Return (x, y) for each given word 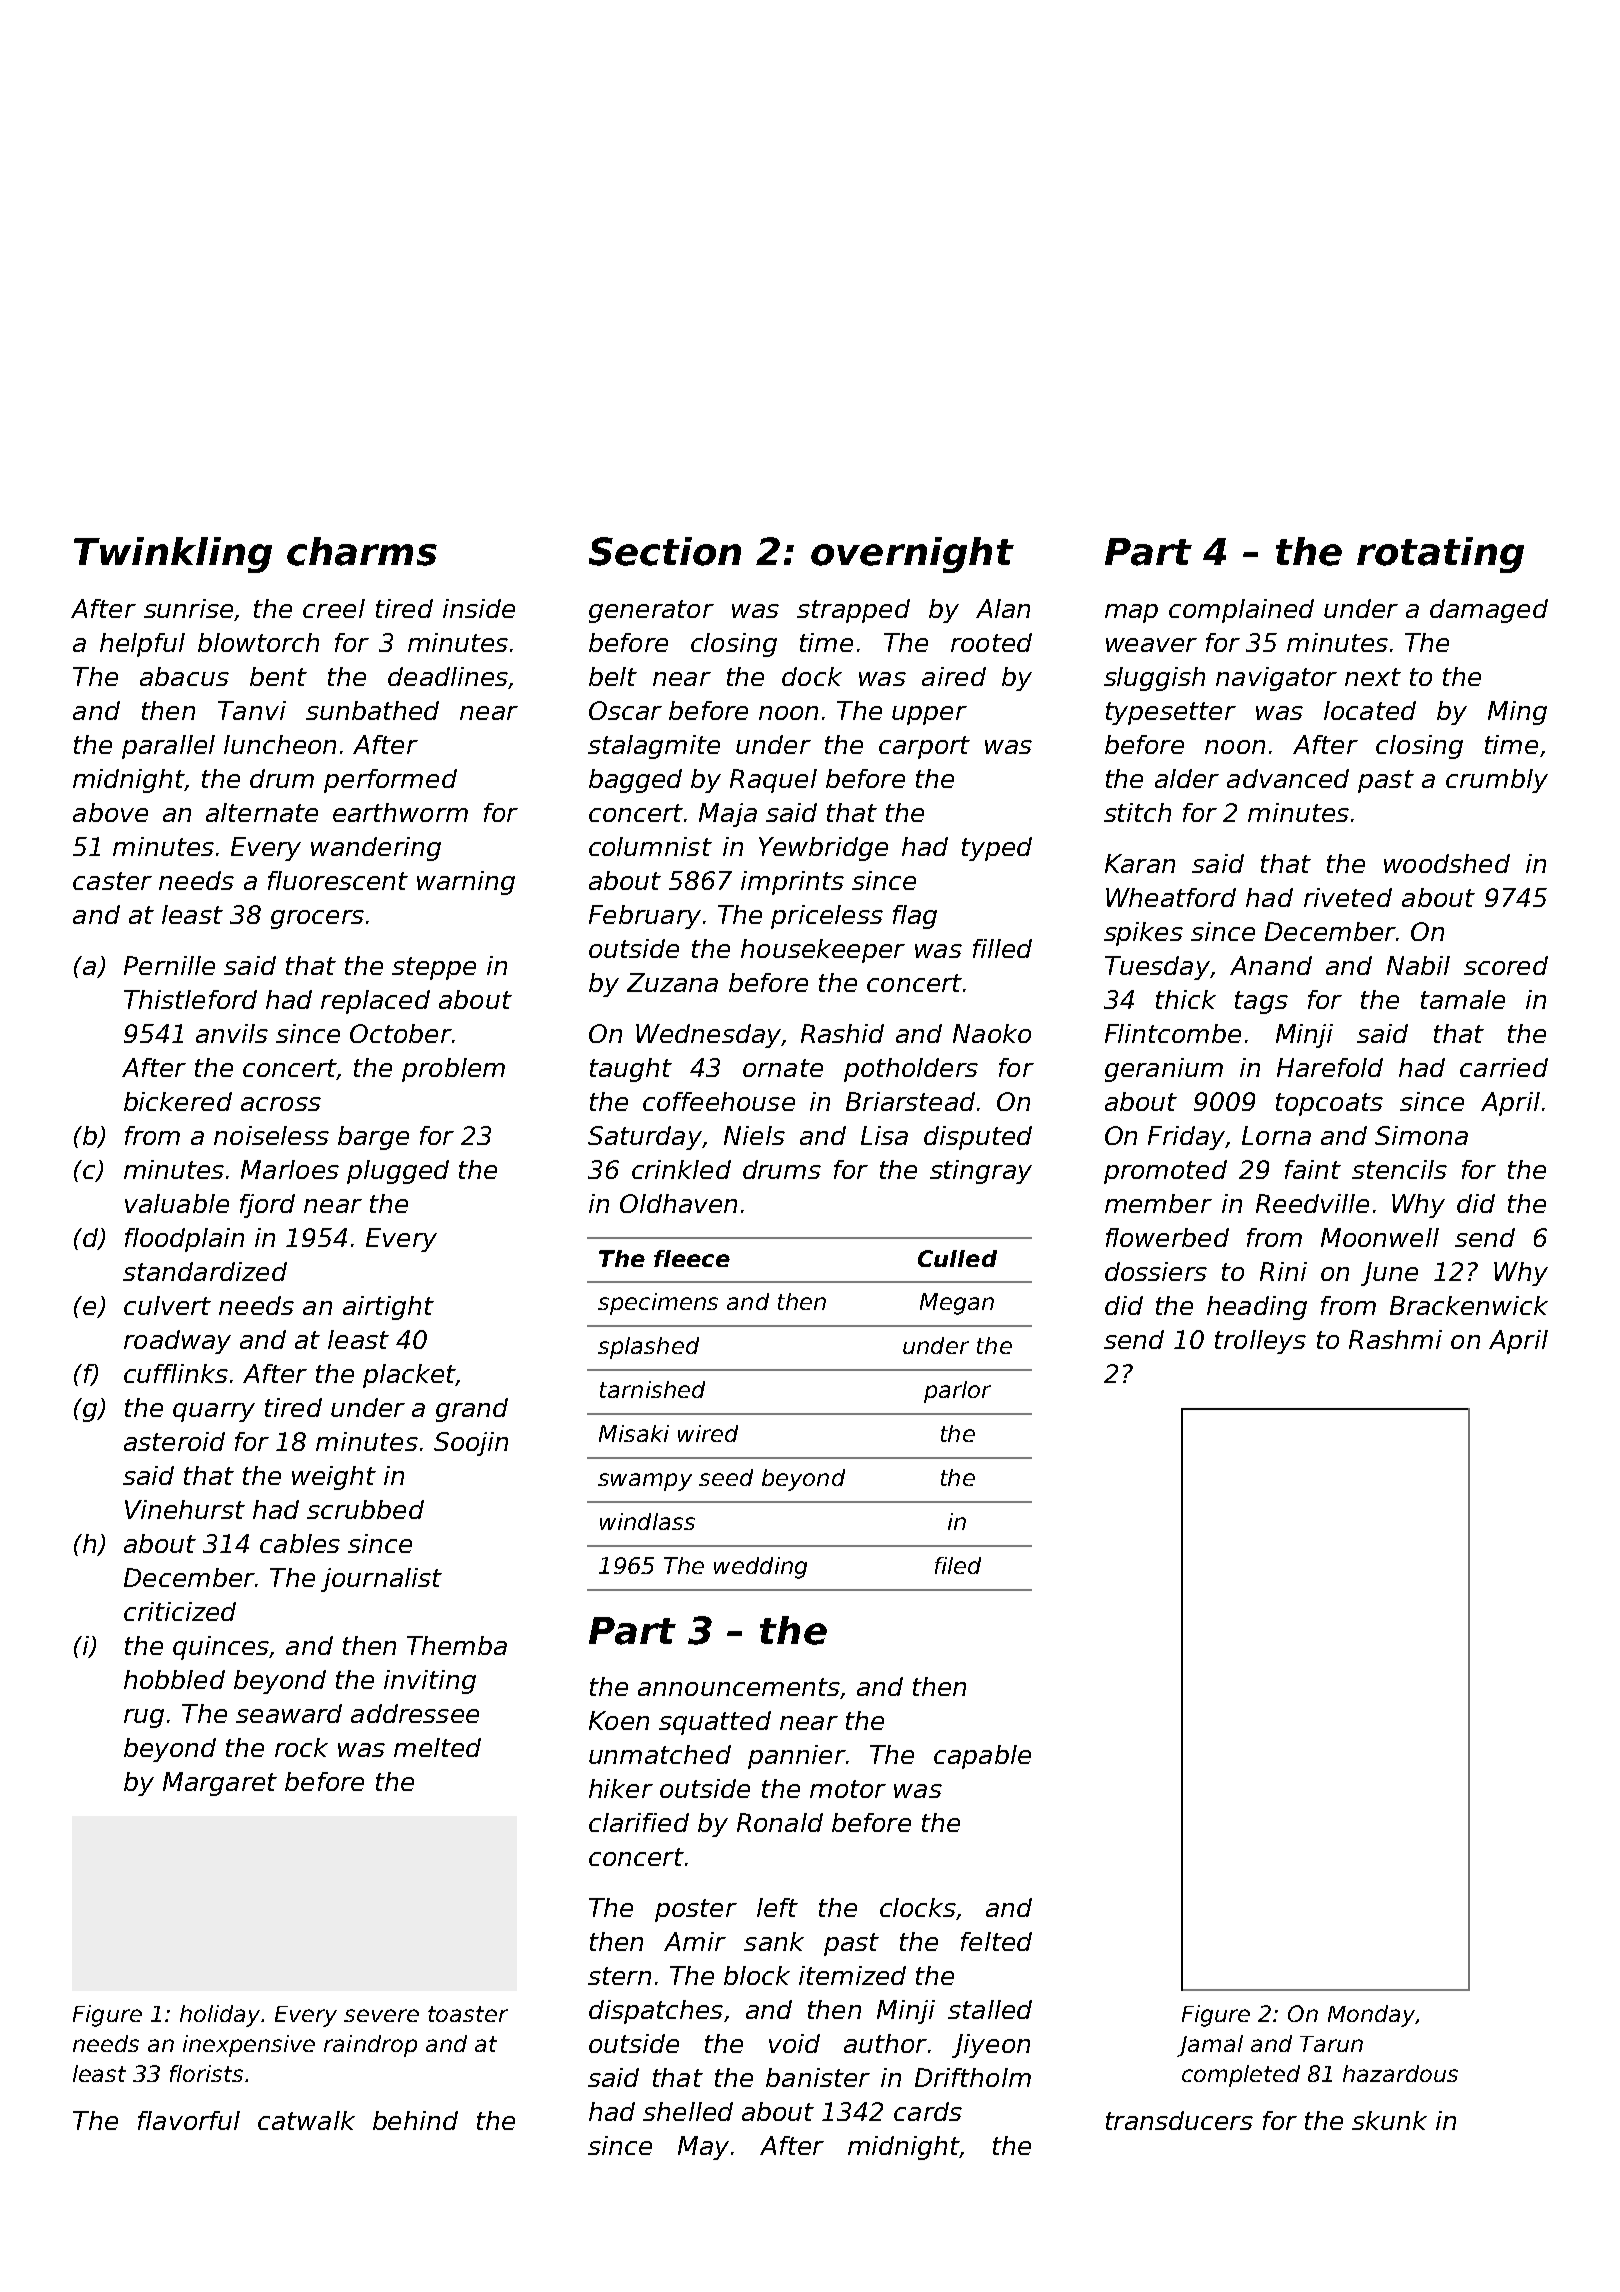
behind (415, 2120)
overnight (912, 555)
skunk (1389, 2120)
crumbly (1497, 781)
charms (362, 551)
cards (928, 2111)
